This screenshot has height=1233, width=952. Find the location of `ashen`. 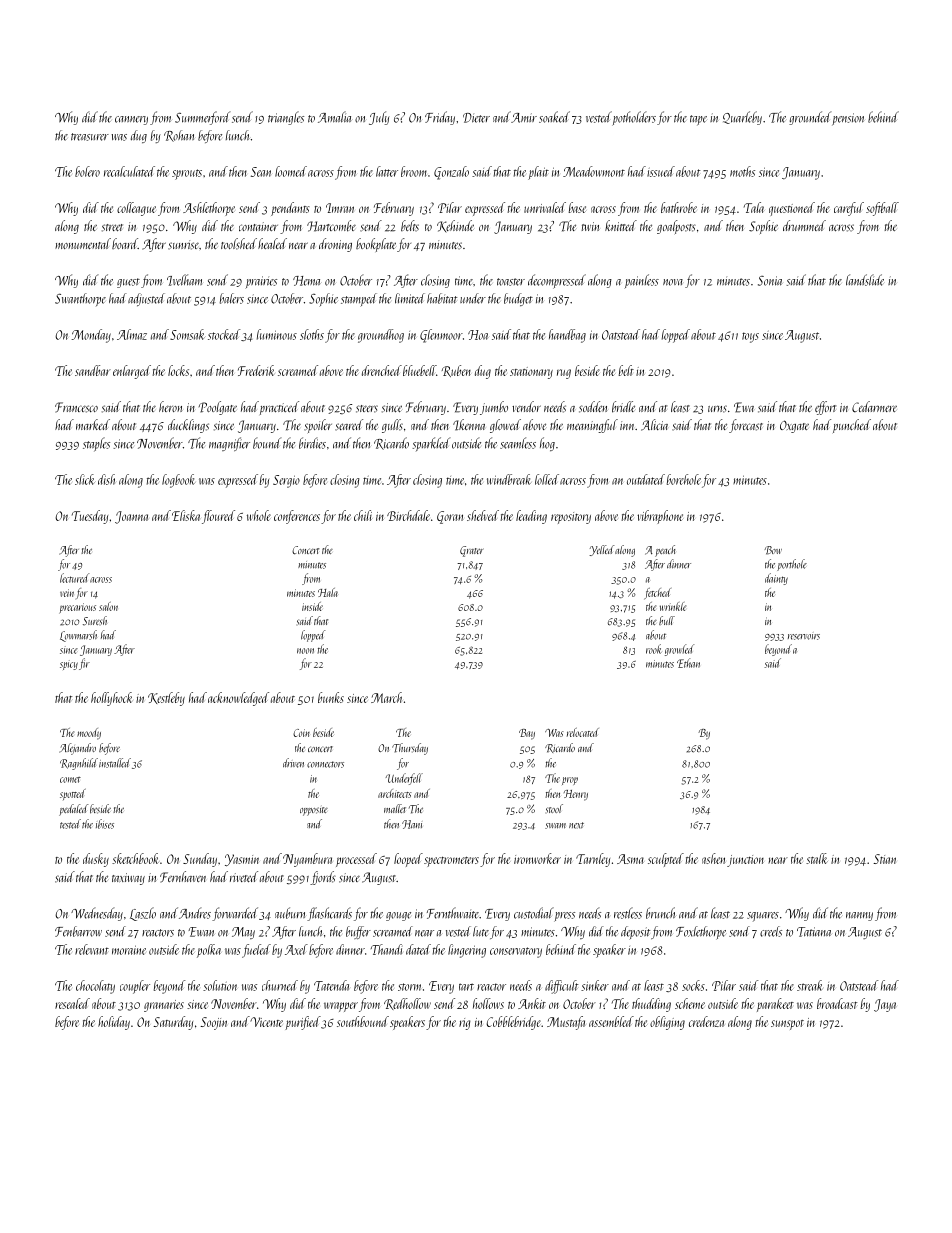

ashen is located at coordinates (713, 858).
